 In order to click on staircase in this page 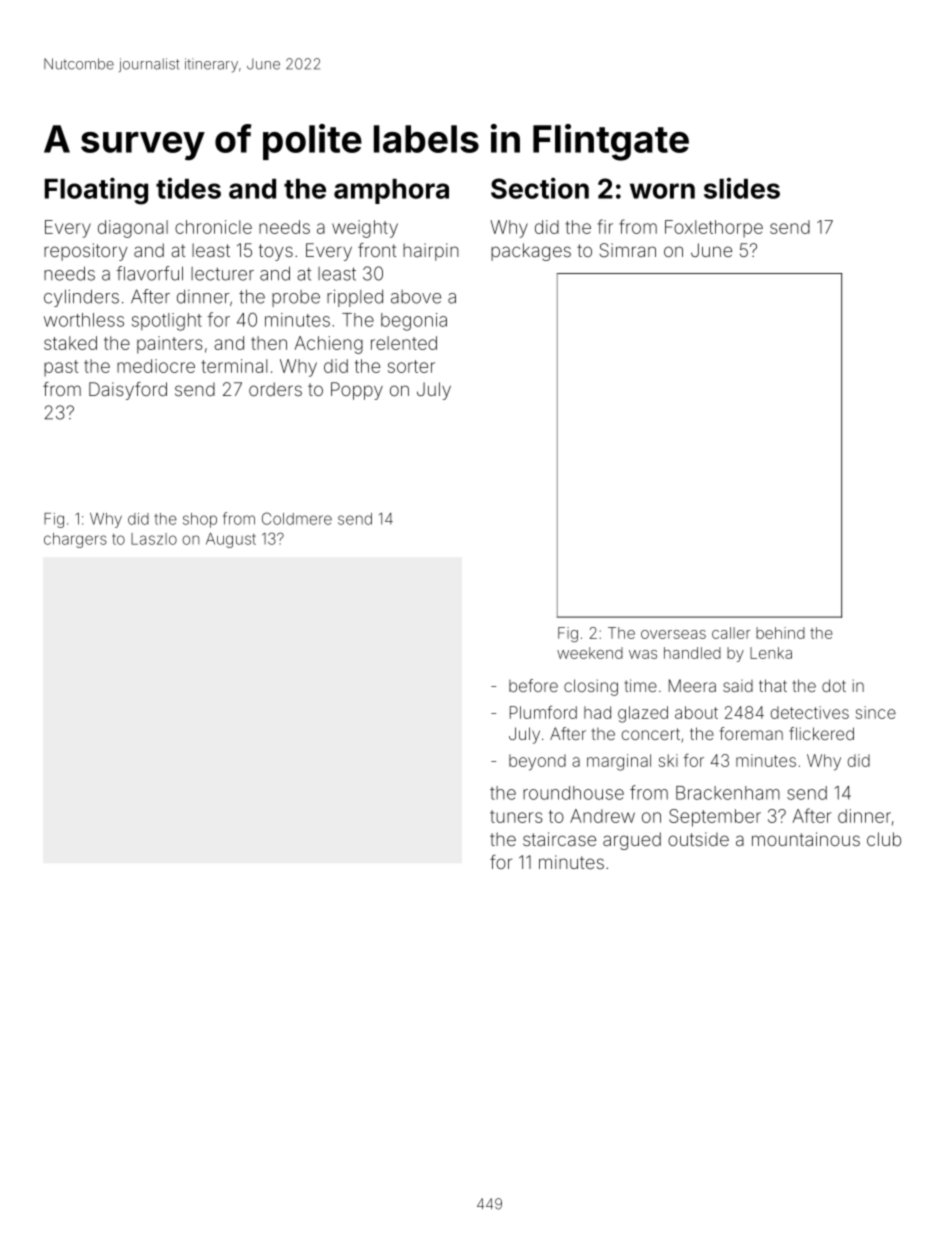, I will do `click(559, 839)`.
